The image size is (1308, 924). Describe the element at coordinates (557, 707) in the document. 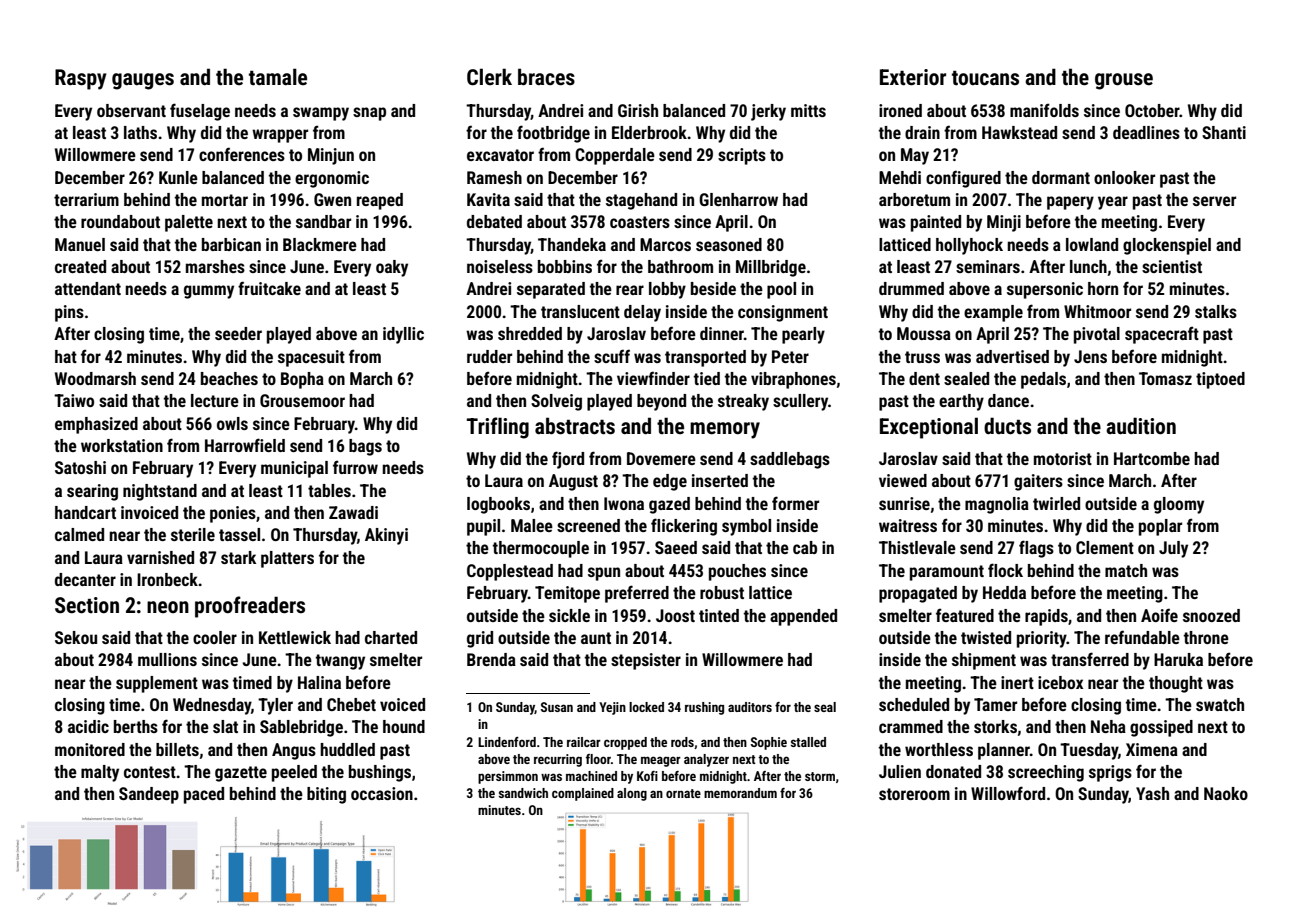

I see `Susan` at that location.
